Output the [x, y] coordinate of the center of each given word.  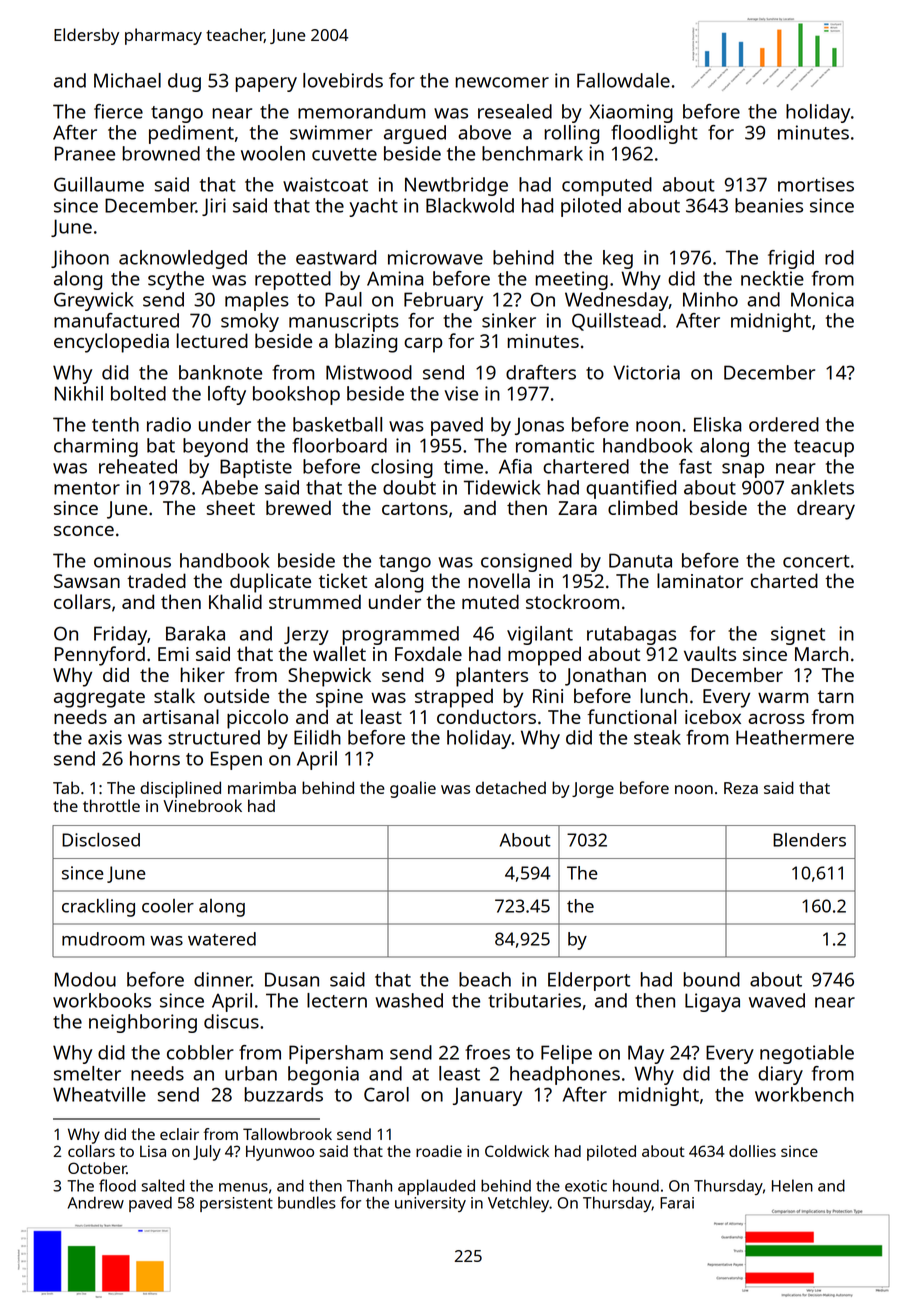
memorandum [361, 111]
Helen [792, 1185]
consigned [526, 562]
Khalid [235, 601]
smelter [87, 1073]
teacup [824, 448]
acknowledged [183, 259]
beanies [769, 205]
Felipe [566, 1054]
